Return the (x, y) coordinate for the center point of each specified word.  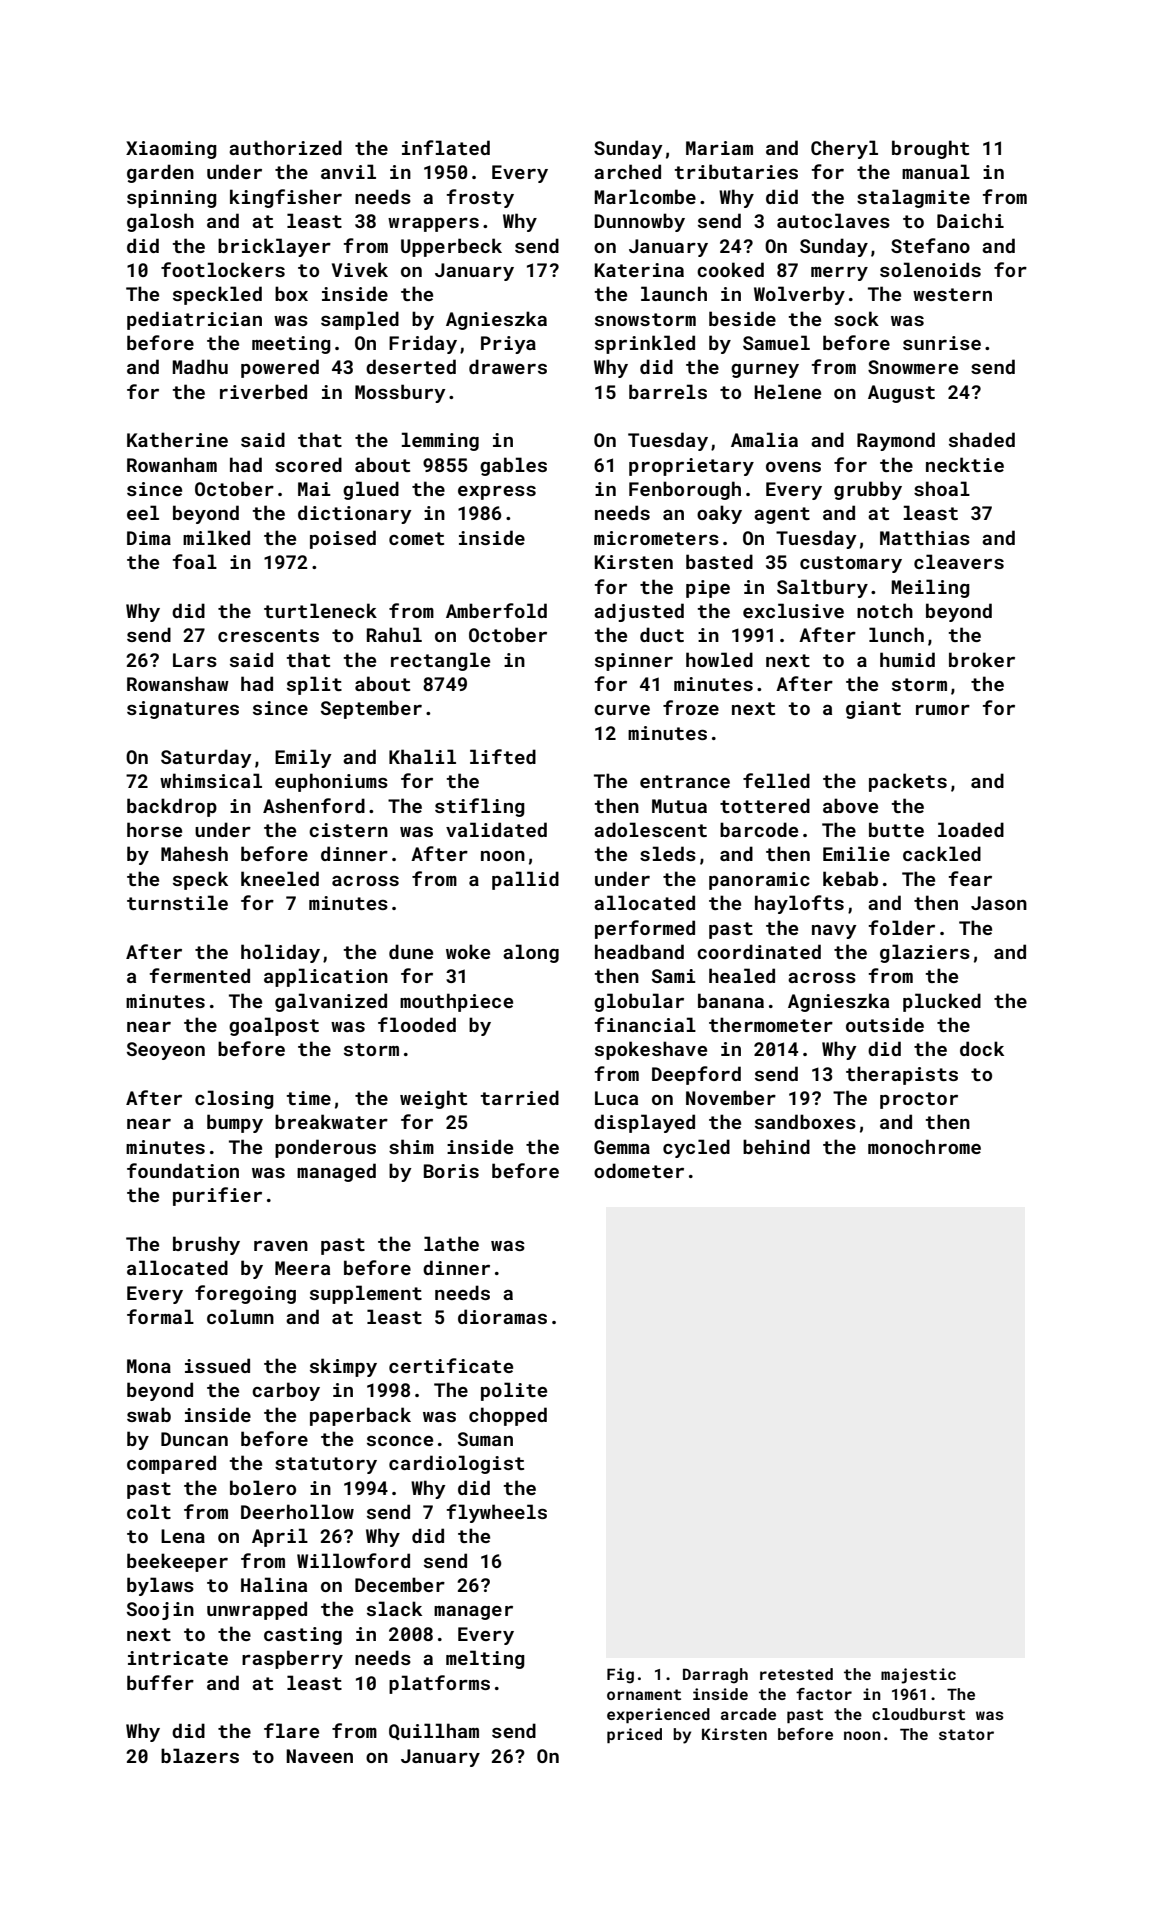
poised (343, 539)
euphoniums (331, 782)
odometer (639, 1170)
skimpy (343, 1367)
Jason (999, 903)
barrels (668, 391)
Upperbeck (451, 247)
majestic (918, 1676)
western (952, 294)
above (850, 805)
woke (468, 951)
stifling (480, 807)
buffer (160, 1682)
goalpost (274, 1026)
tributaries (736, 171)
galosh (160, 222)
